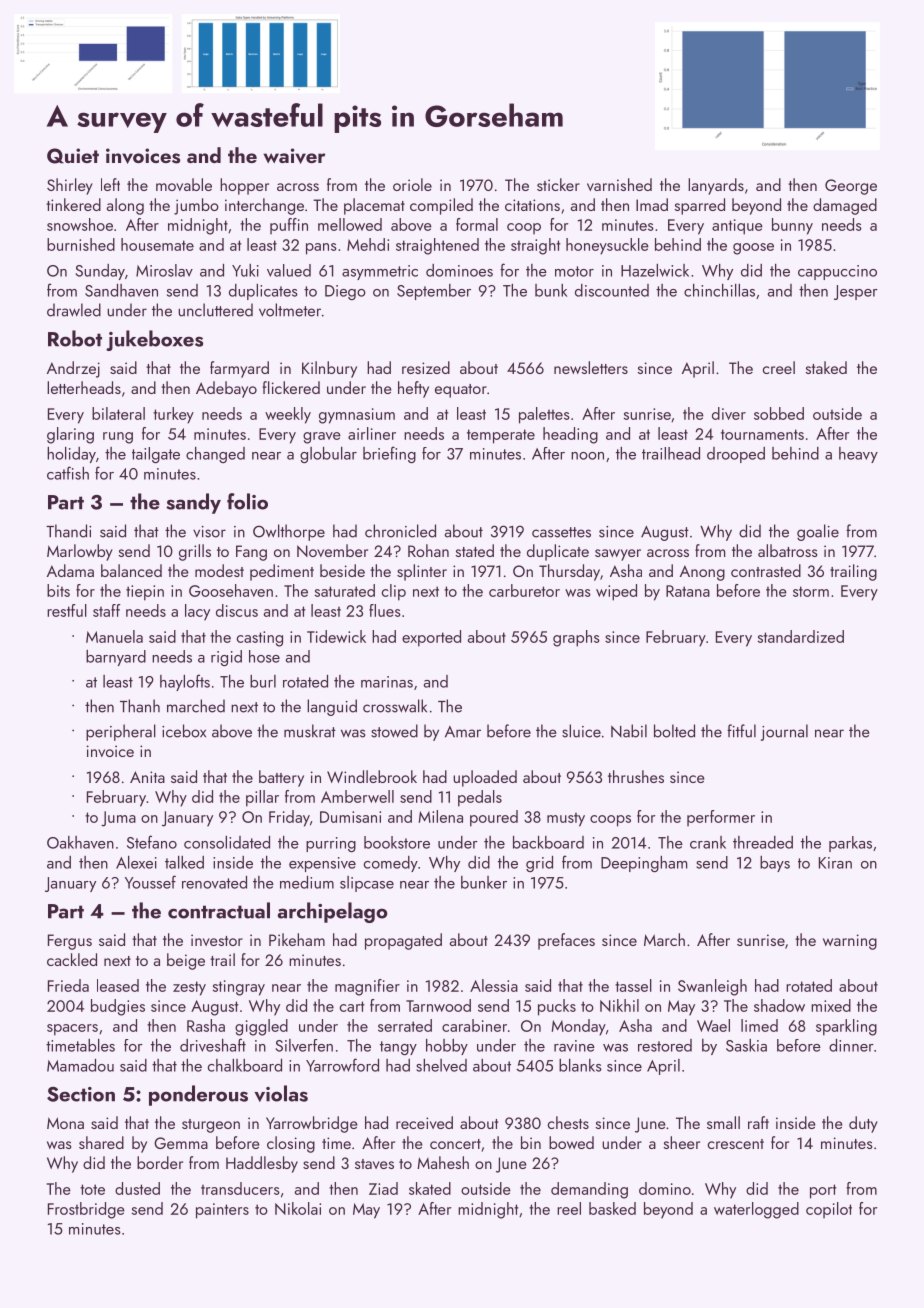 The height and width of the screenshot is (1308, 924). What do you see at coordinates (387, 682) in the screenshot?
I see `marinas` at bounding box center [387, 682].
